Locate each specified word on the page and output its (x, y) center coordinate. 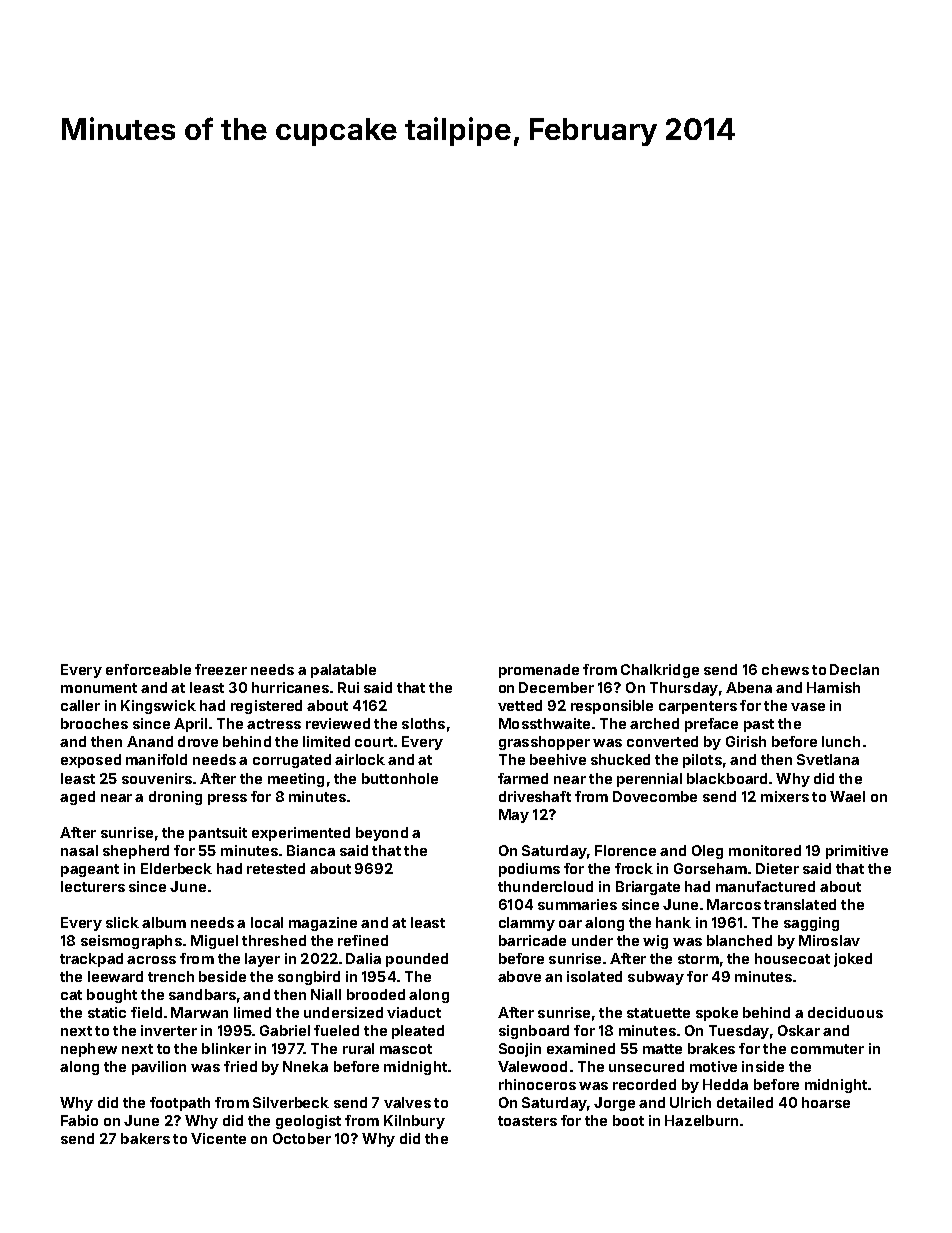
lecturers (93, 886)
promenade (539, 671)
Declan (854, 669)
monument (99, 688)
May (514, 816)
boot (628, 1120)
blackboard (727, 778)
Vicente (218, 1138)
